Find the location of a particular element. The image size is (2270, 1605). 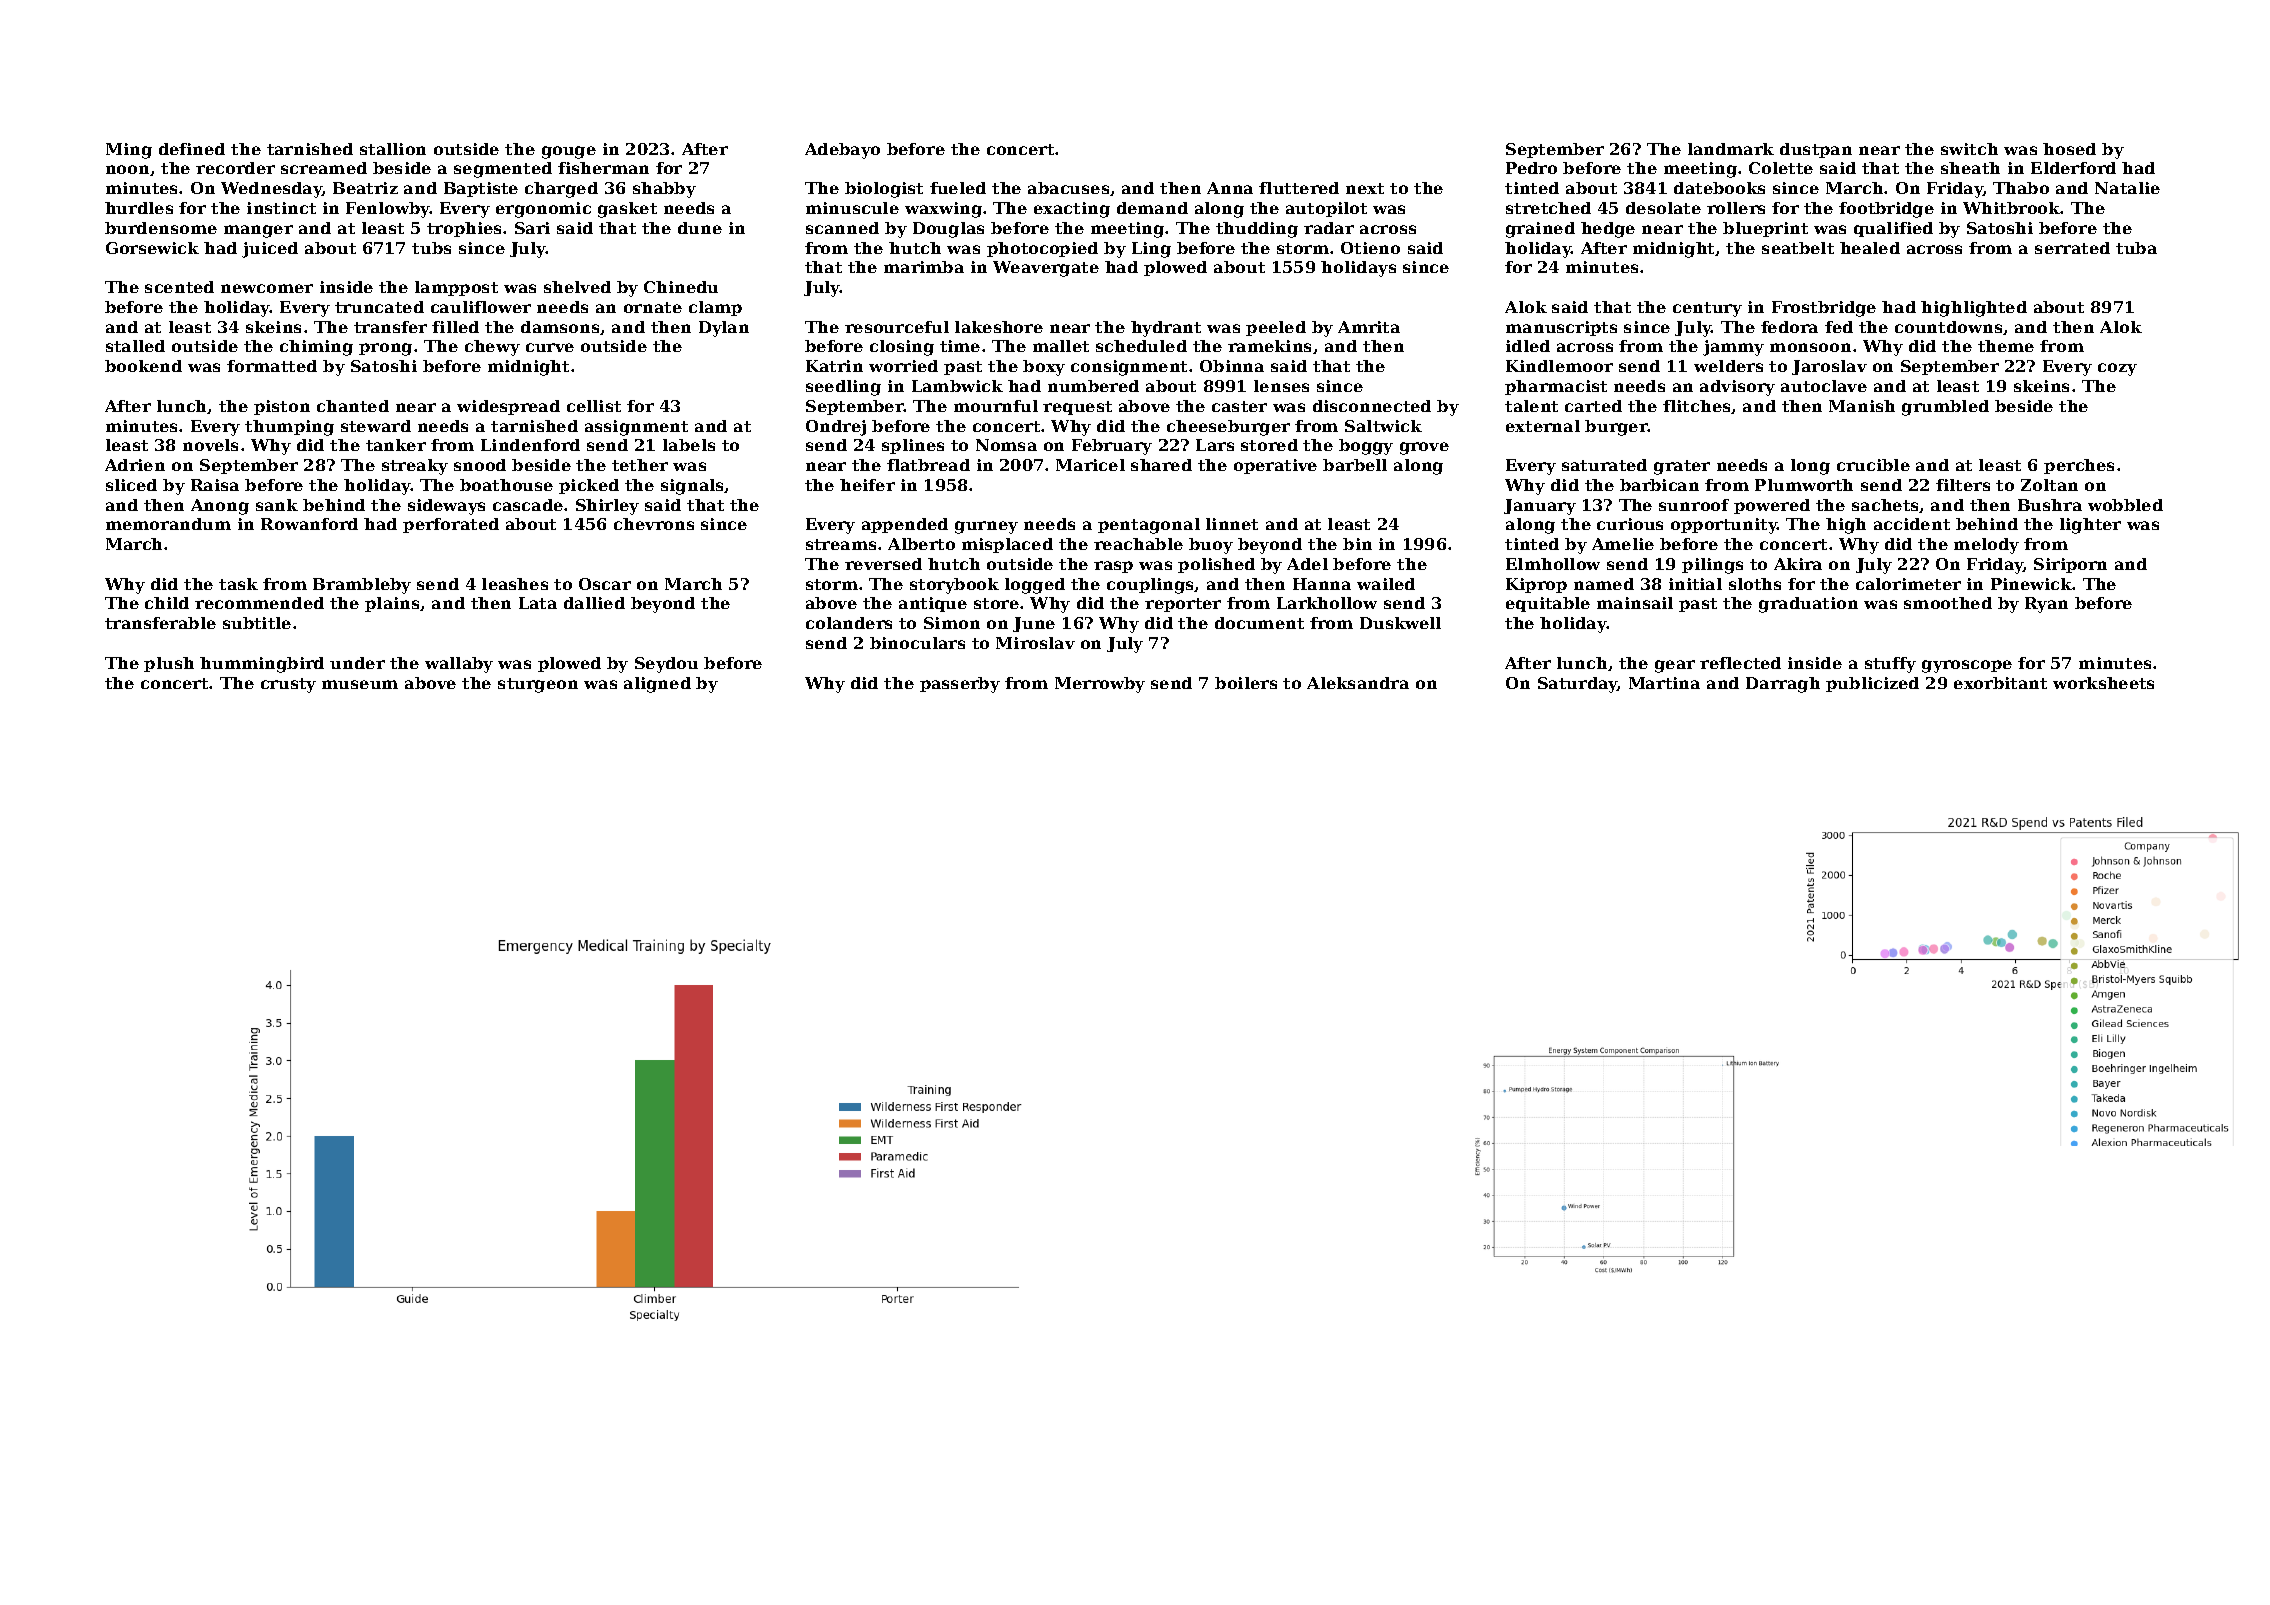

numbered is located at coordinates (1093, 386).
